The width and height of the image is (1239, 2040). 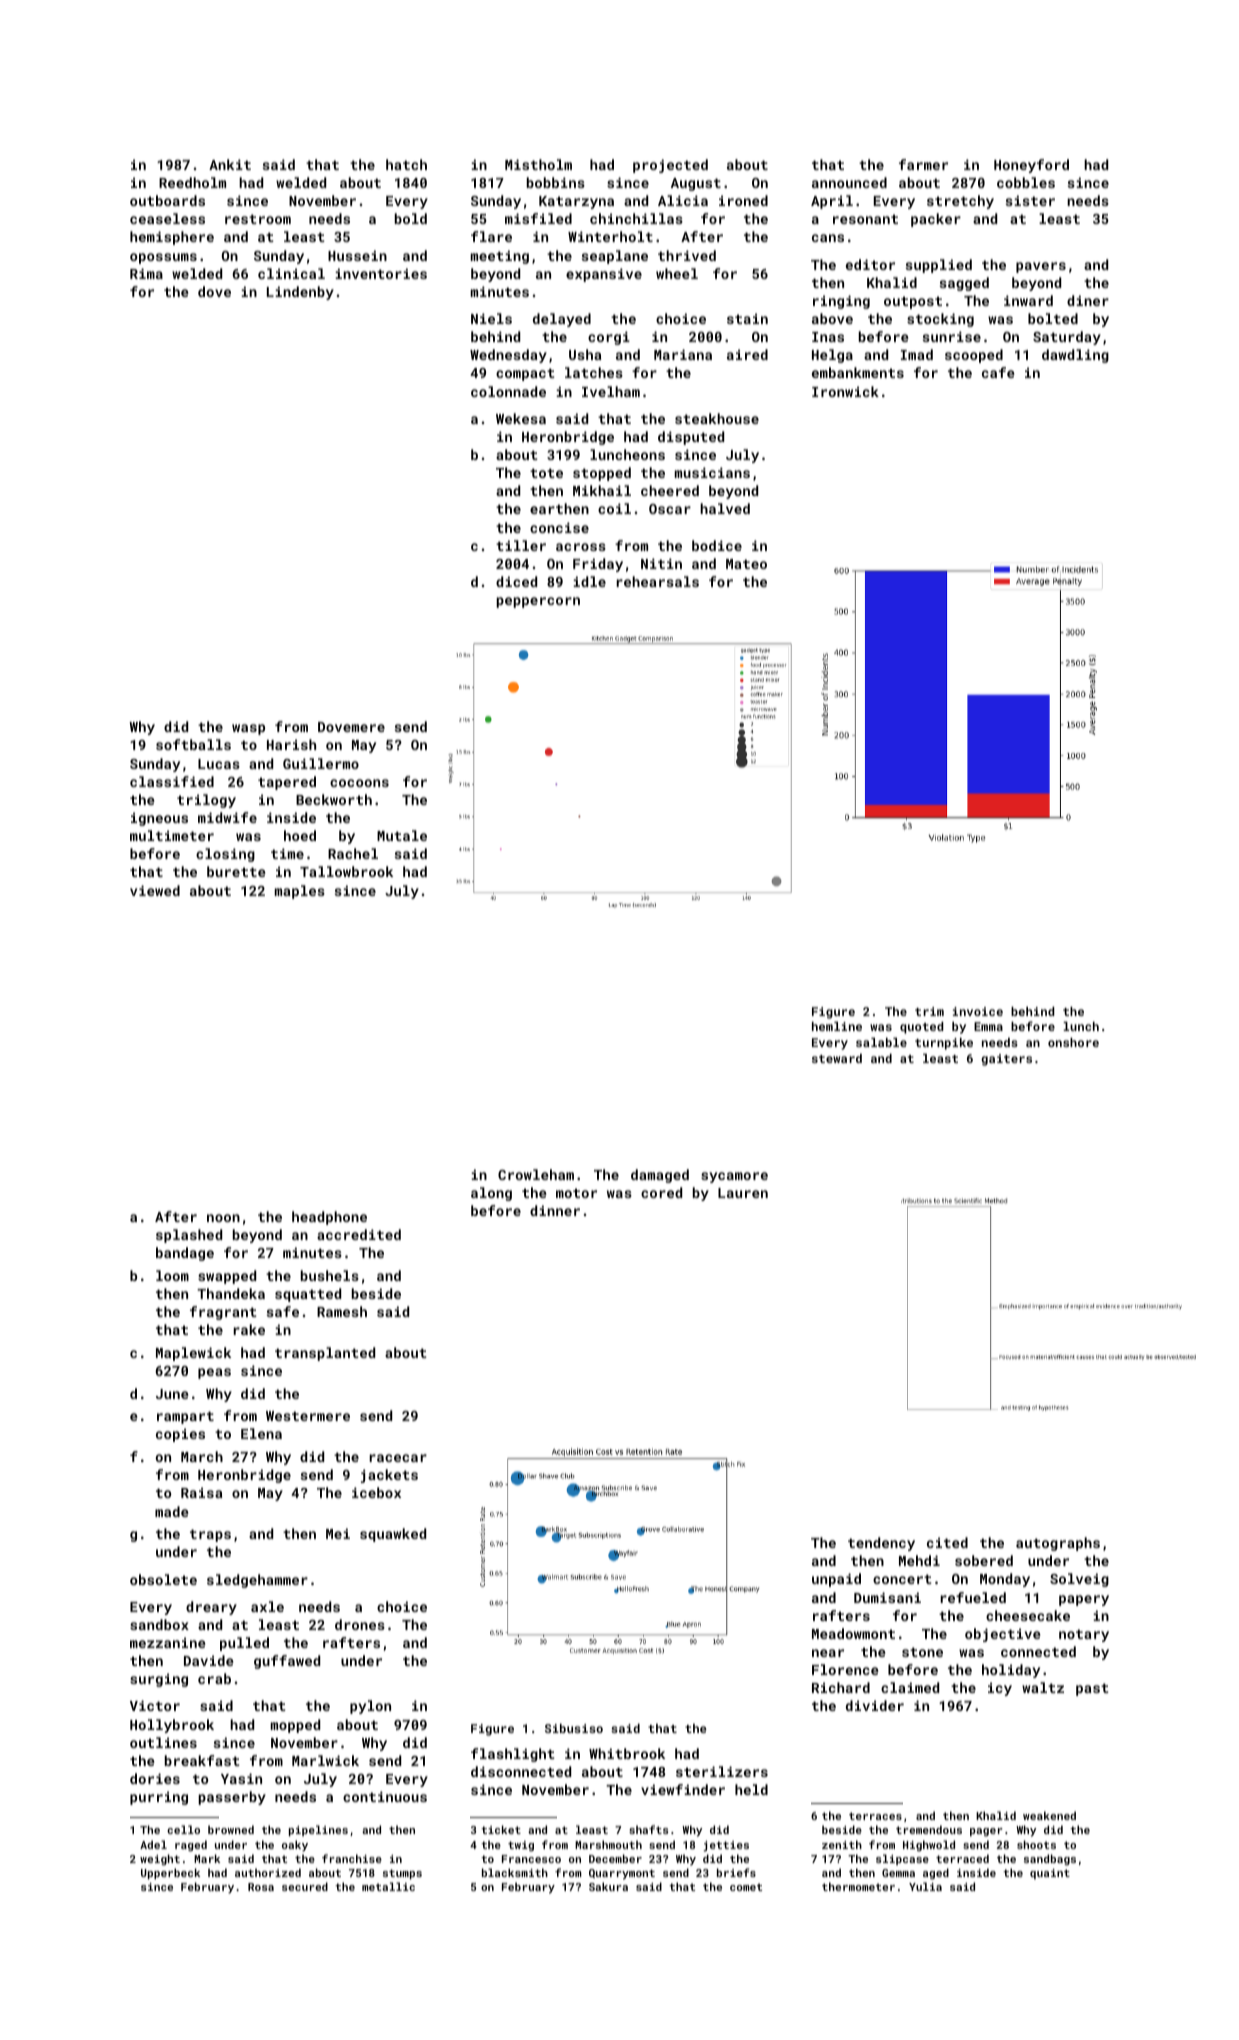 What do you see at coordinates (189, 1236) in the image?
I see `splashed` at bounding box center [189, 1236].
